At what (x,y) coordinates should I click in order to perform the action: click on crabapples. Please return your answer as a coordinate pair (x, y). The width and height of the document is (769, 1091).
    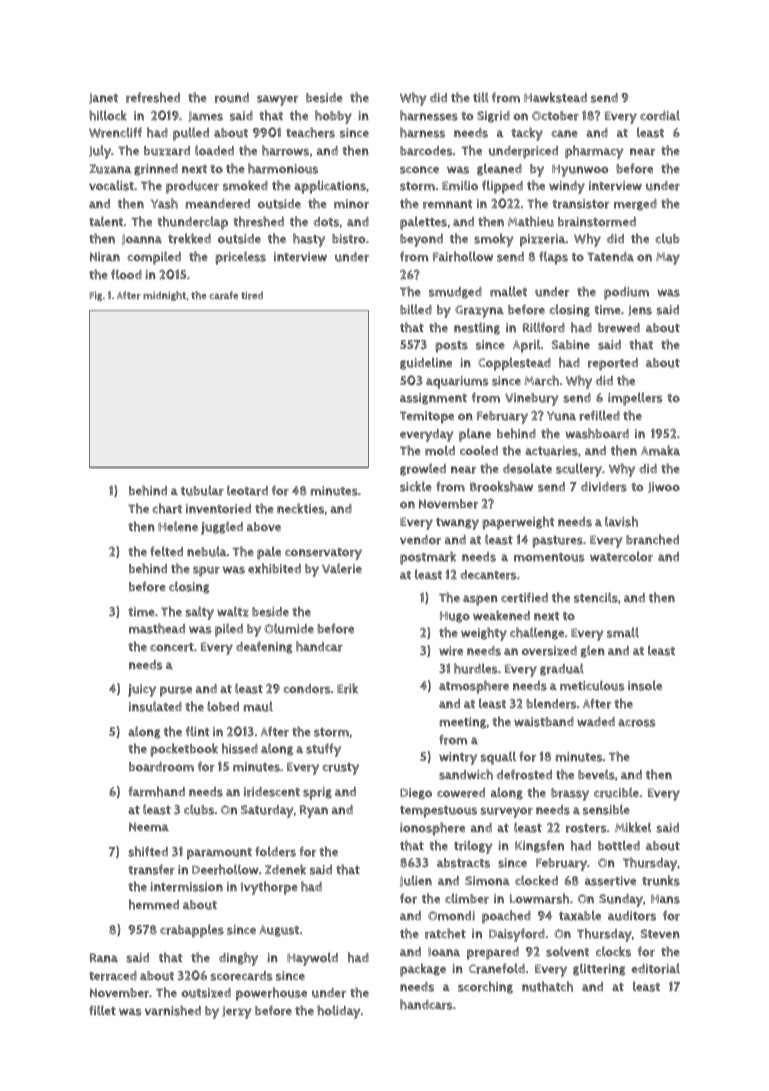
    Looking at the image, I should click on (192, 931).
